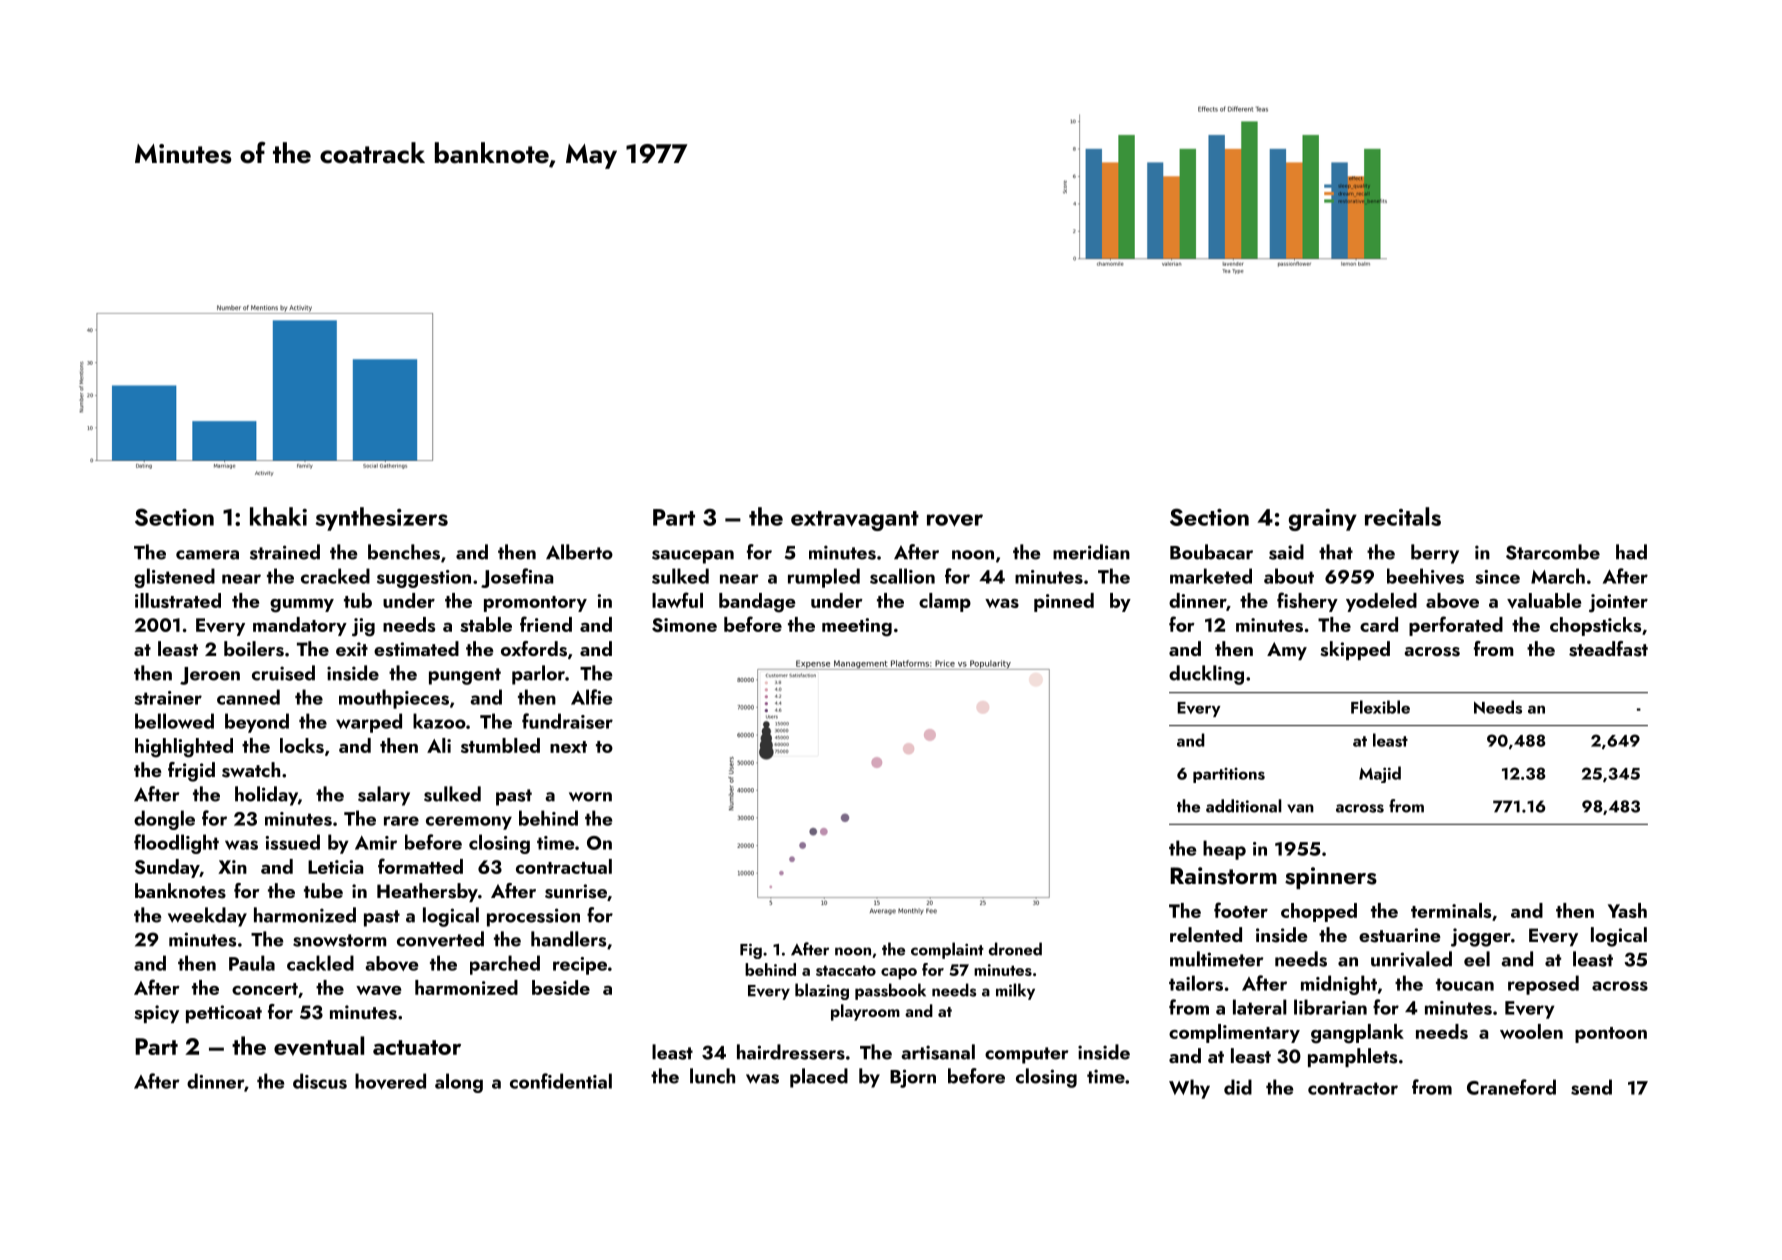  What do you see at coordinates (254, 649) in the screenshot?
I see `boilers` at bounding box center [254, 649].
